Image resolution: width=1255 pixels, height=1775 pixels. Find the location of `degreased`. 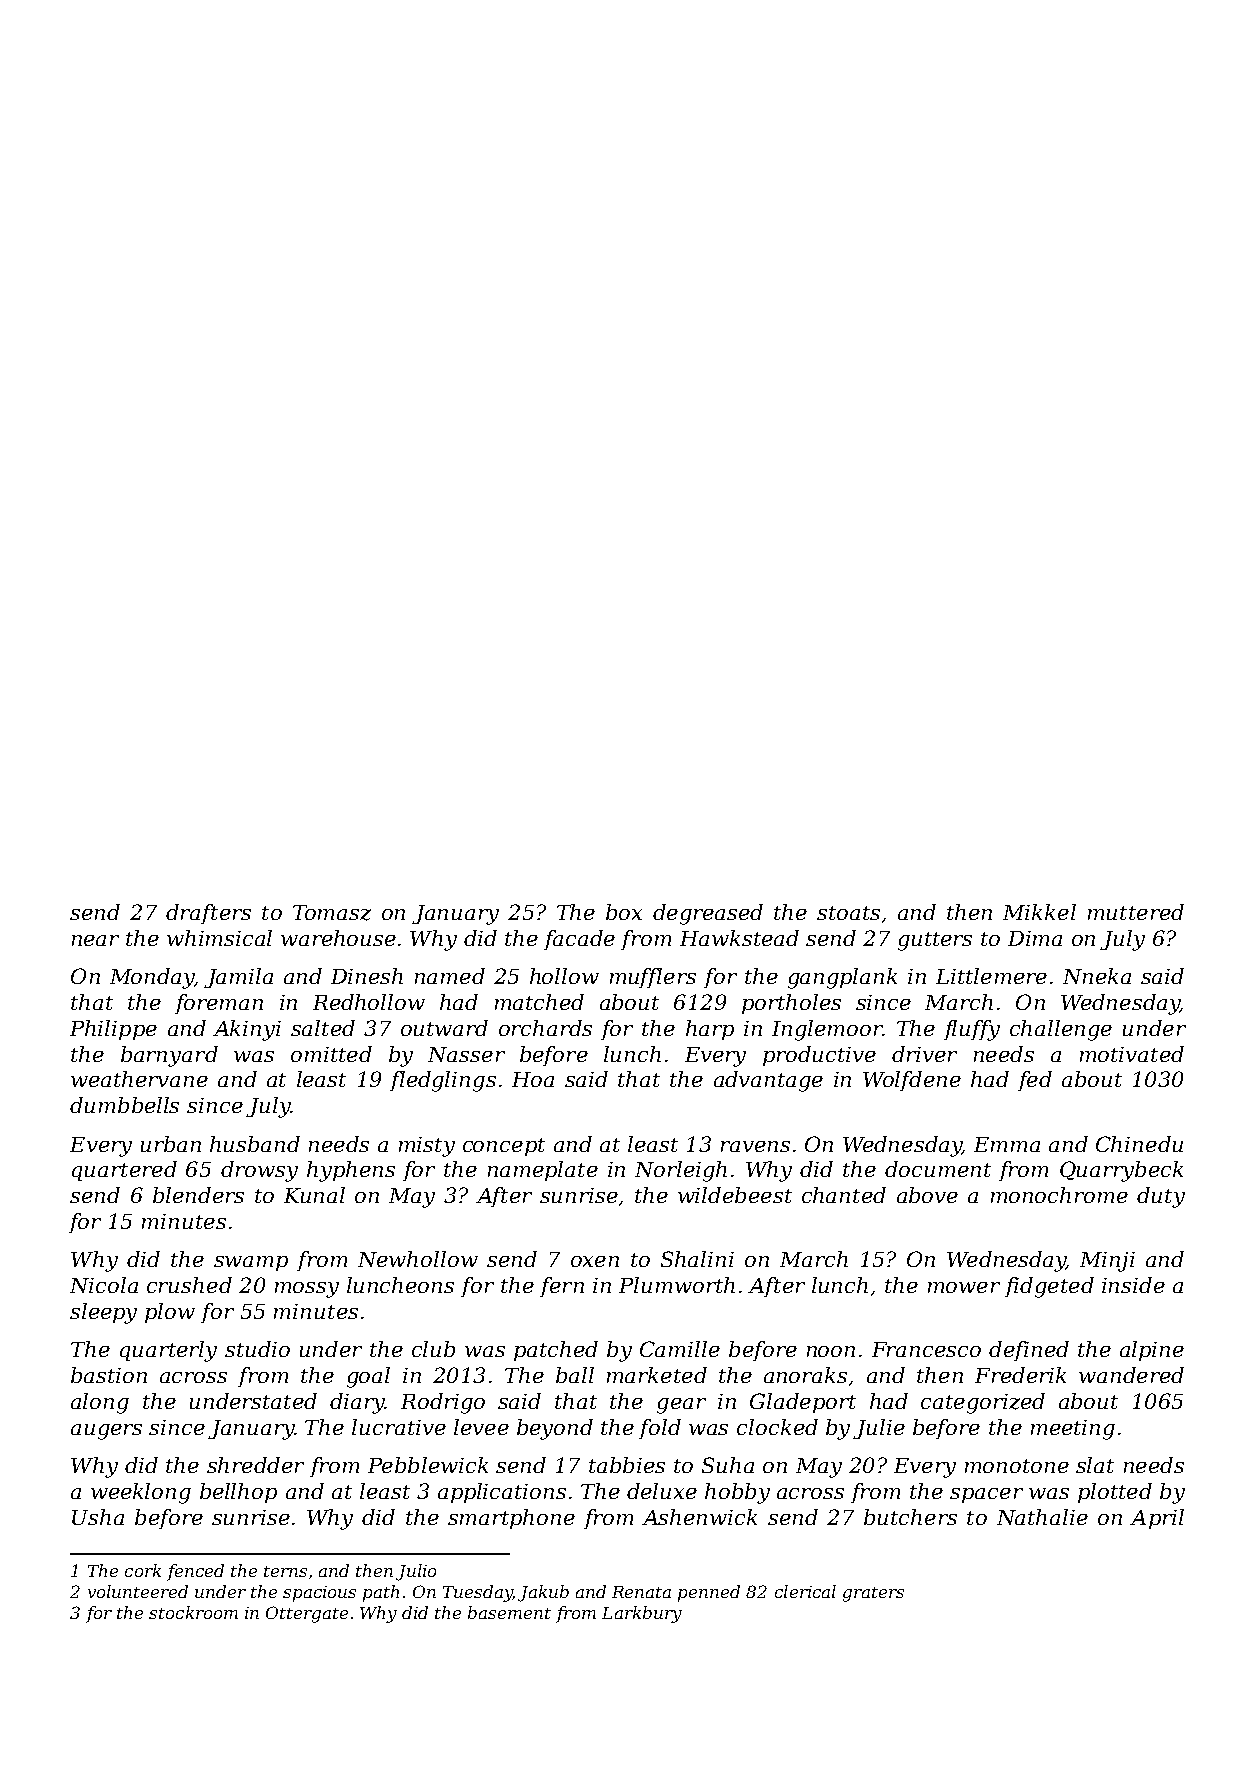

degreased is located at coordinates (708, 914).
